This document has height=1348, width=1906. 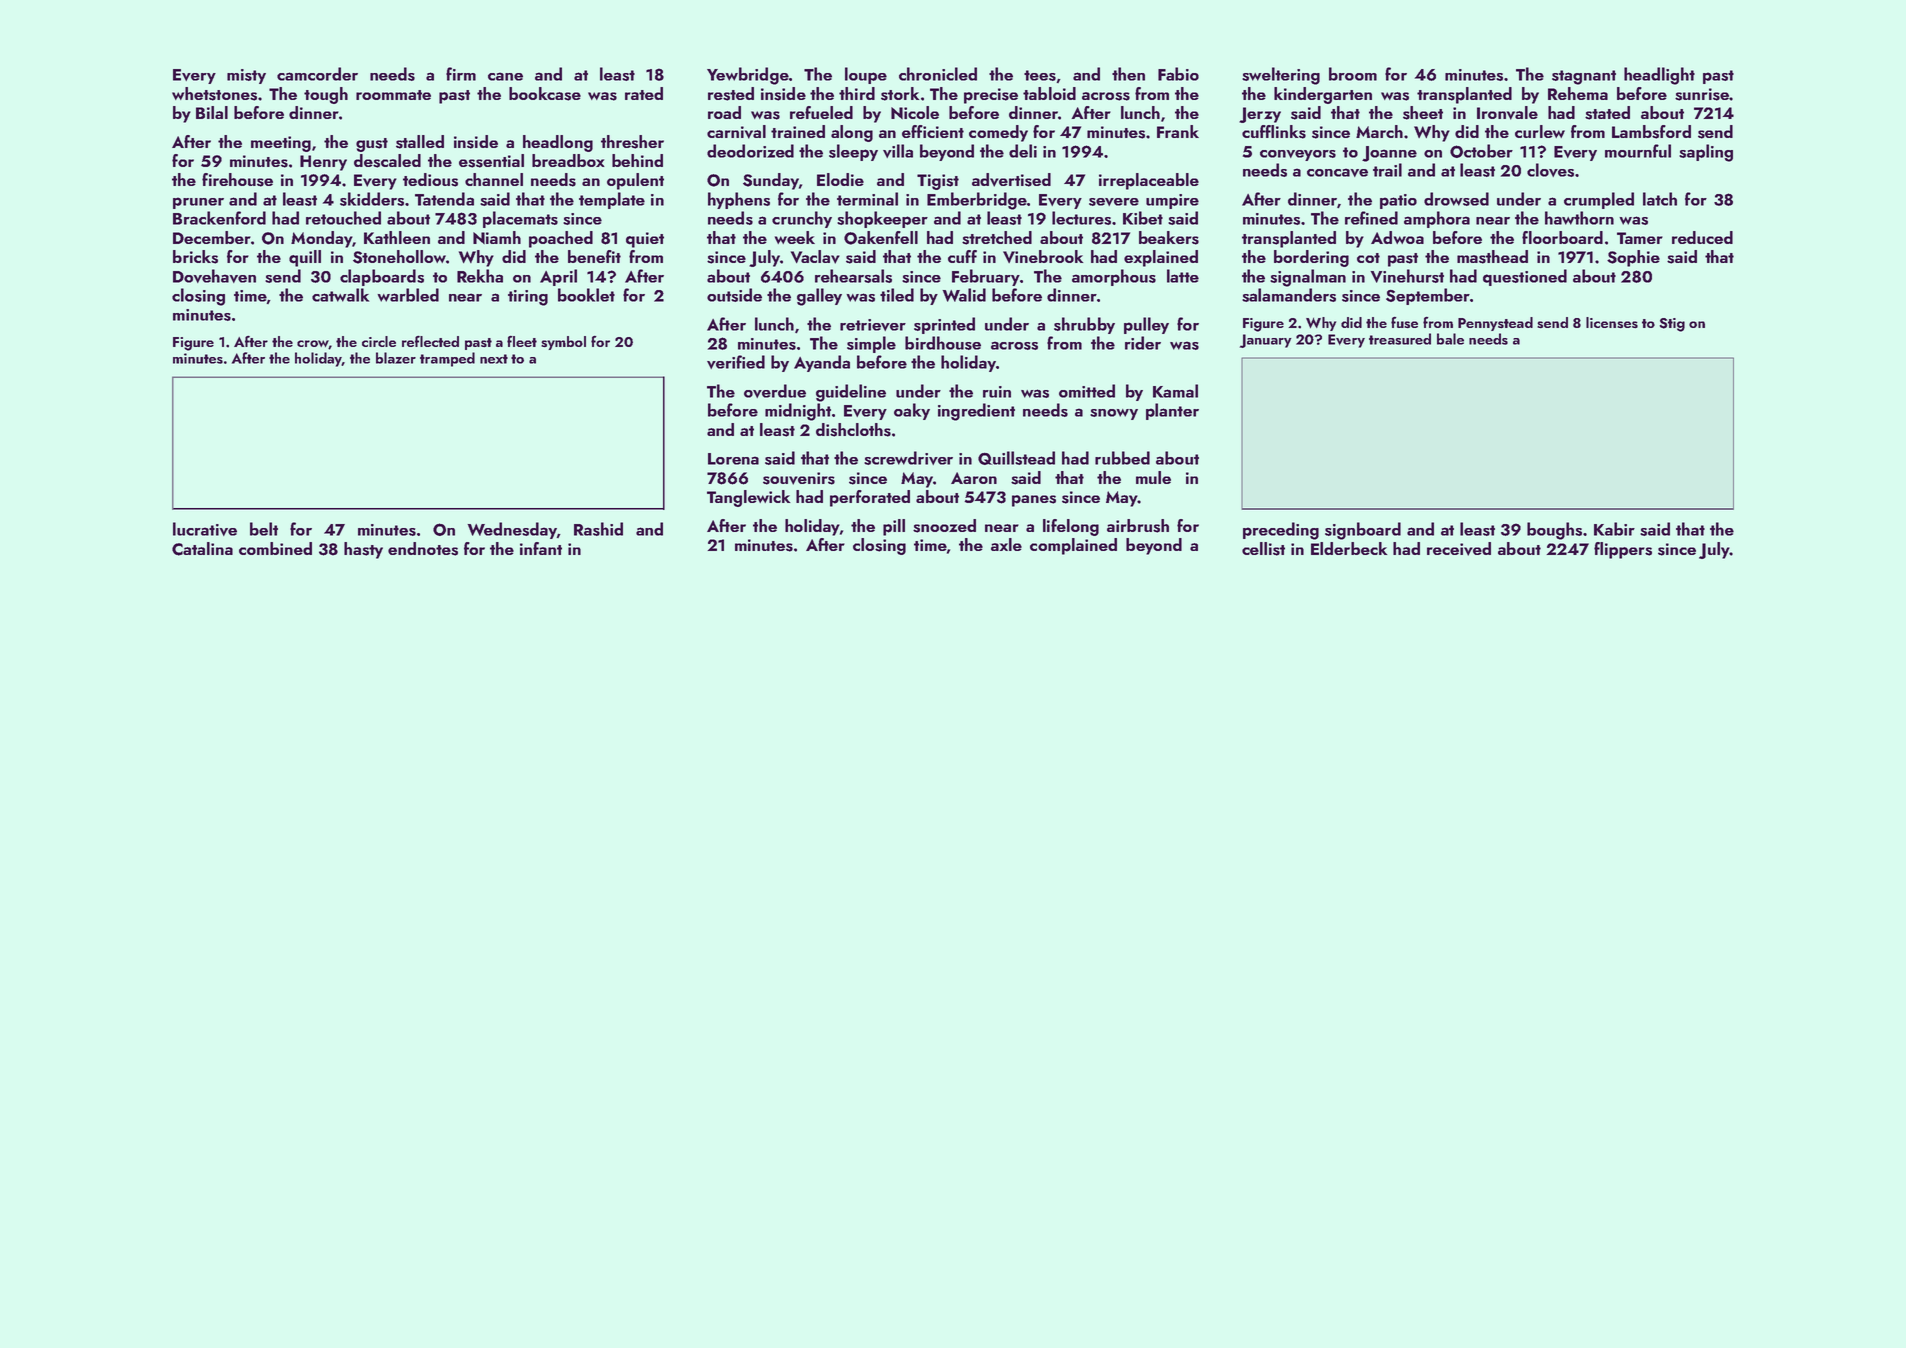 What do you see at coordinates (1481, 151) in the document?
I see `October` at bounding box center [1481, 151].
